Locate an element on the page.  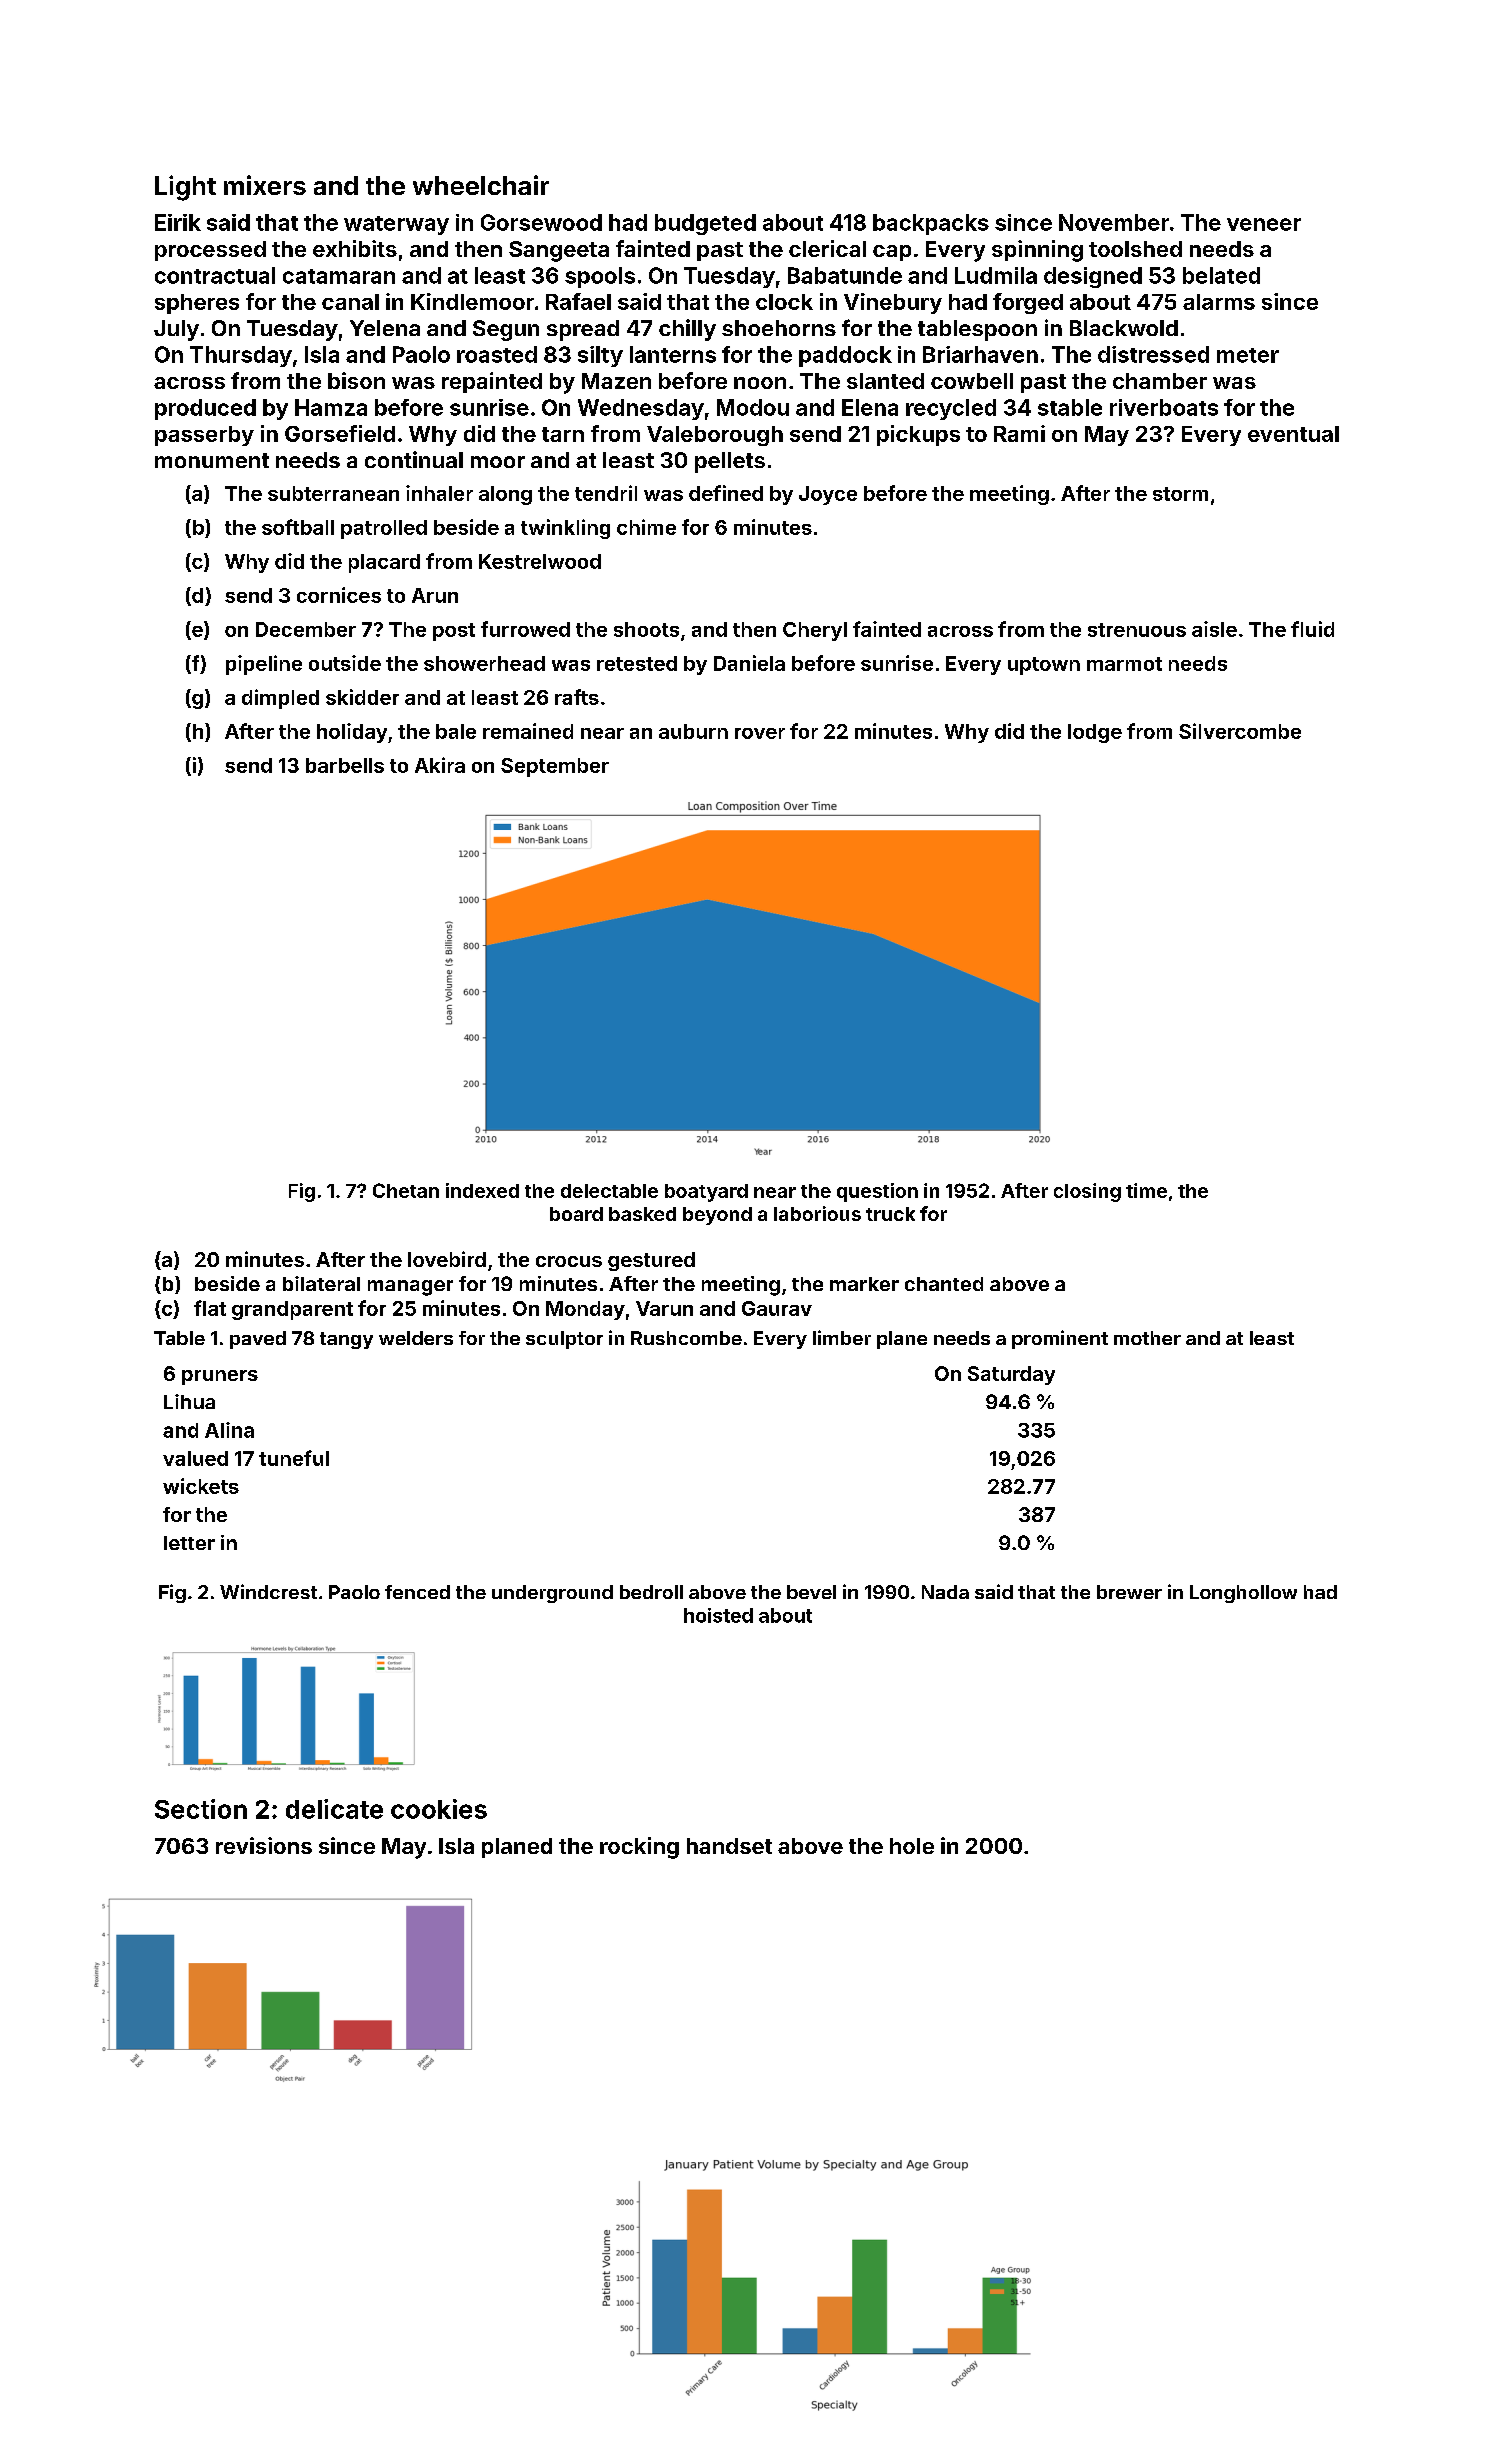
Longhollow is located at coordinates (1243, 1594).
